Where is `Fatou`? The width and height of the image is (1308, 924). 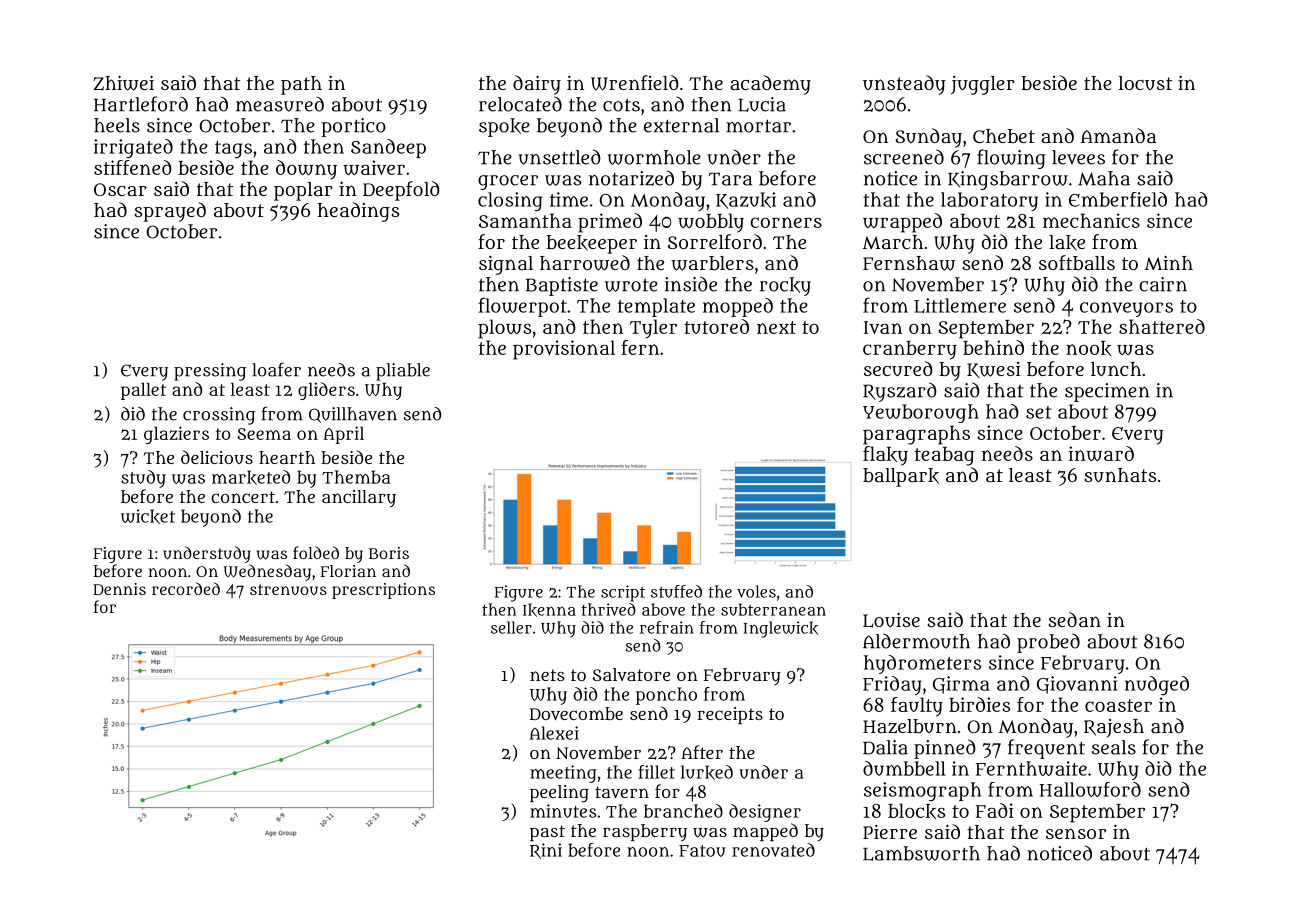 Fatou is located at coordinates (702, 851).
